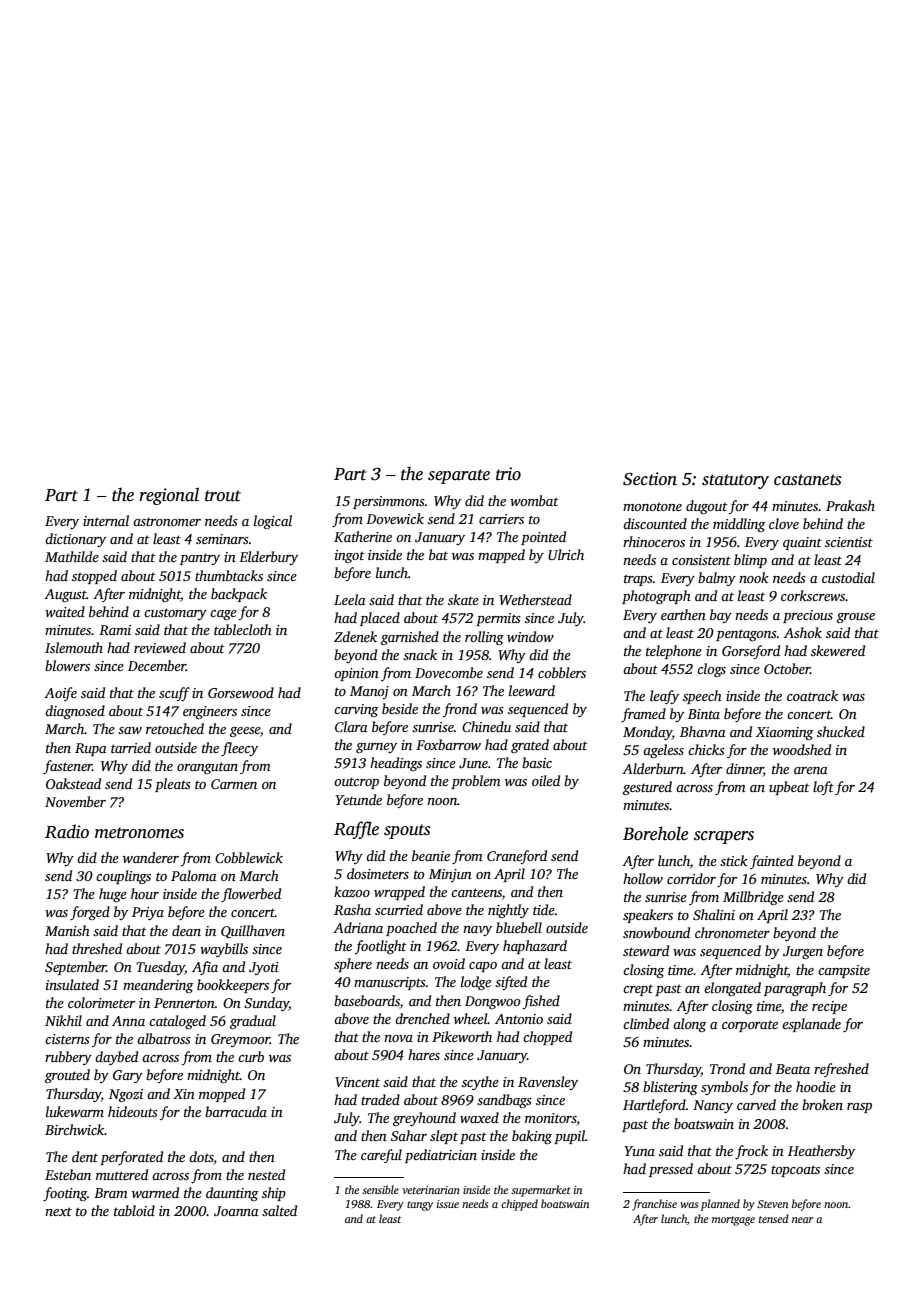 Image resolution: width=924 pixels, height=1308 pixels. What do you see at coordinates (134, 1210) in the document?
I see `tabloid` at bounding box center [134, 1210].
